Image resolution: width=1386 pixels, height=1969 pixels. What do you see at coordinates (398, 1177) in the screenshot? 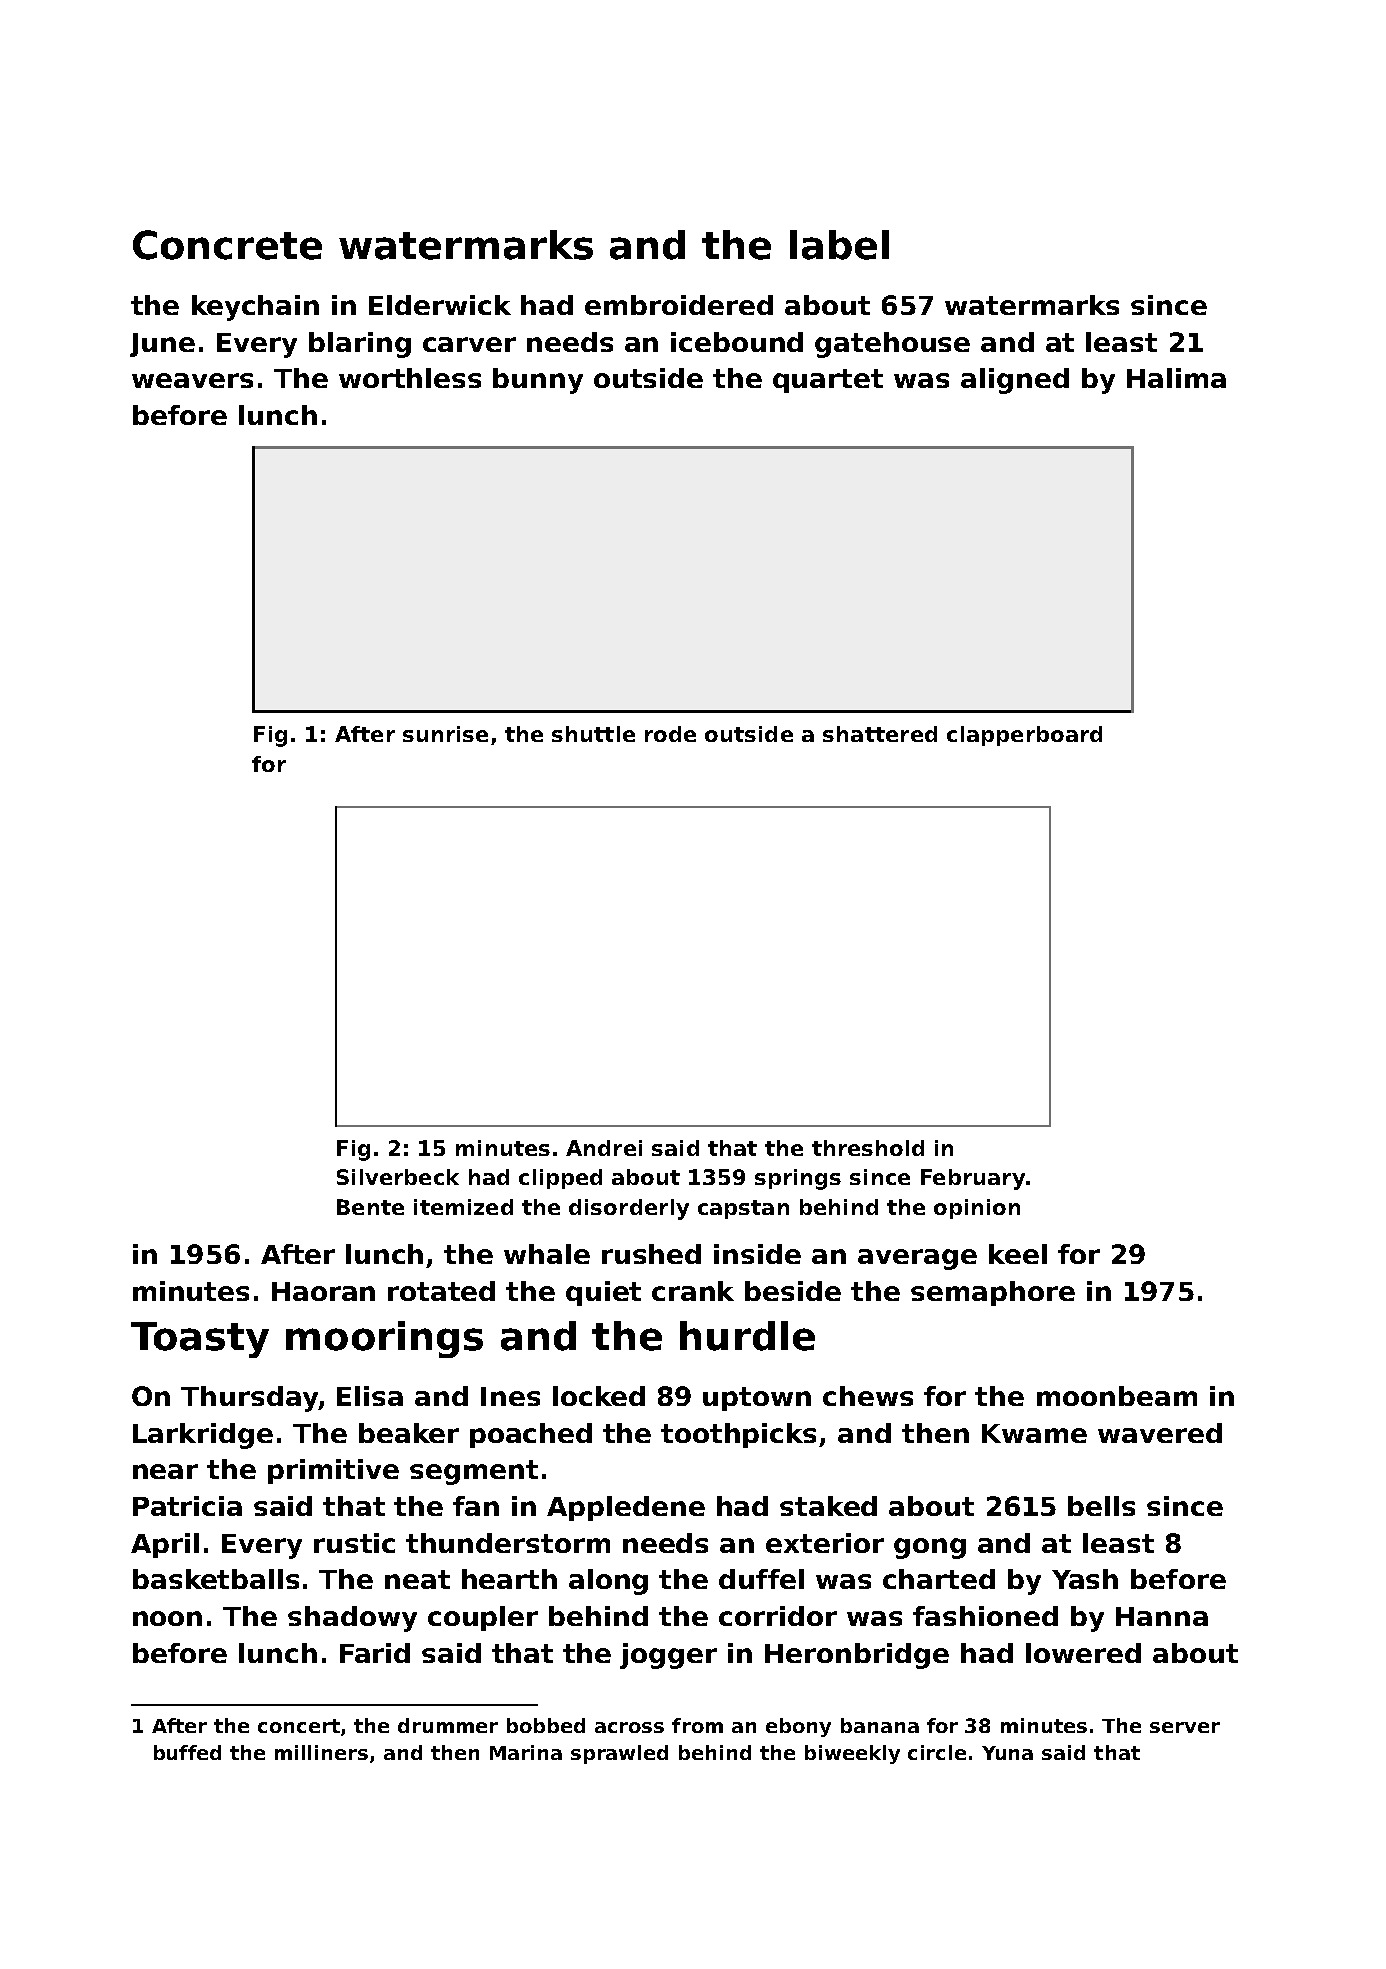
I see `Silverbeck` at bounding box center [398, 1177].
